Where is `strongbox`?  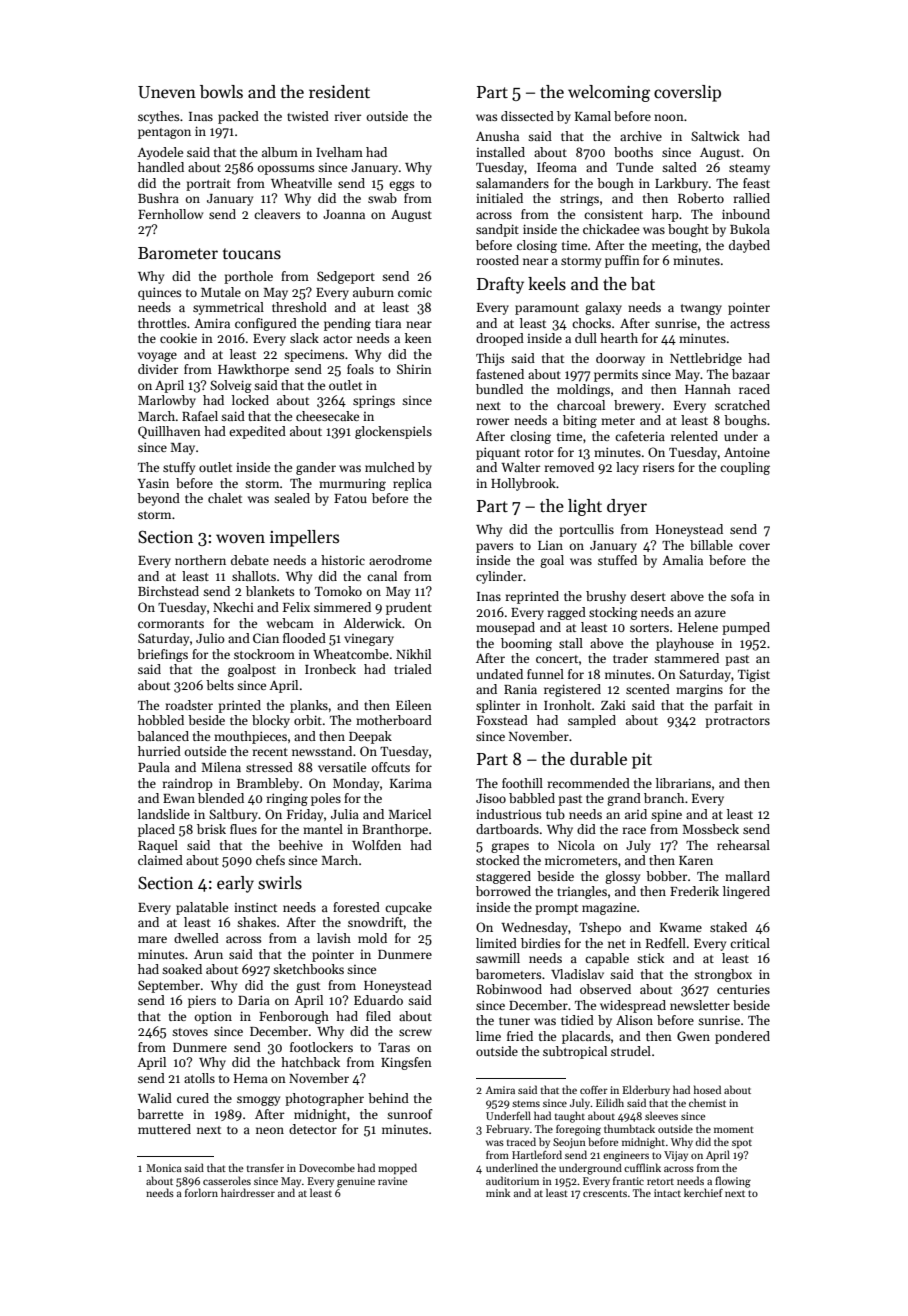 strongbox is located at coordinates (723, 975).
